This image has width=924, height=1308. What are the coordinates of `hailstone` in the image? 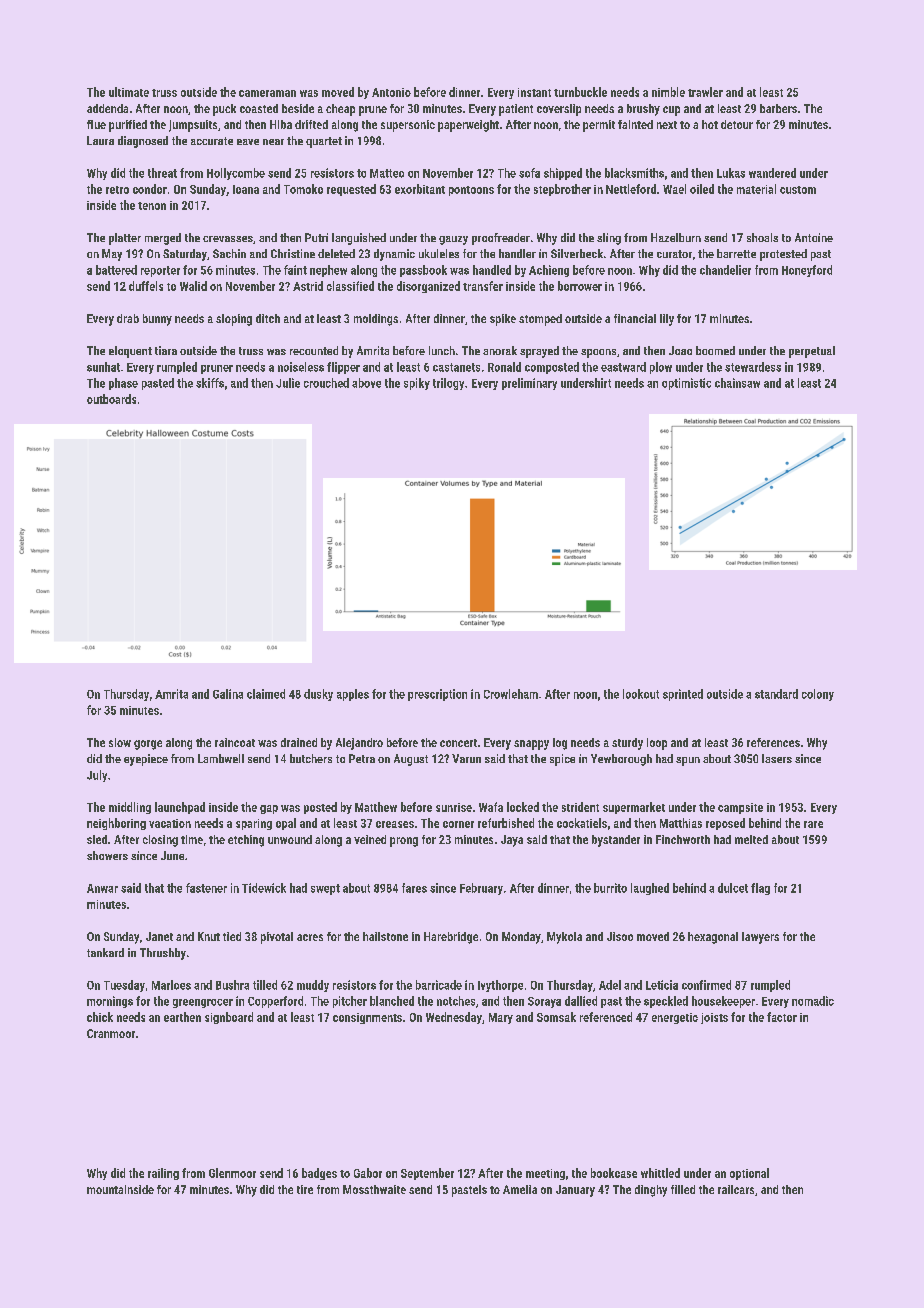 It's located at (385, 936).
